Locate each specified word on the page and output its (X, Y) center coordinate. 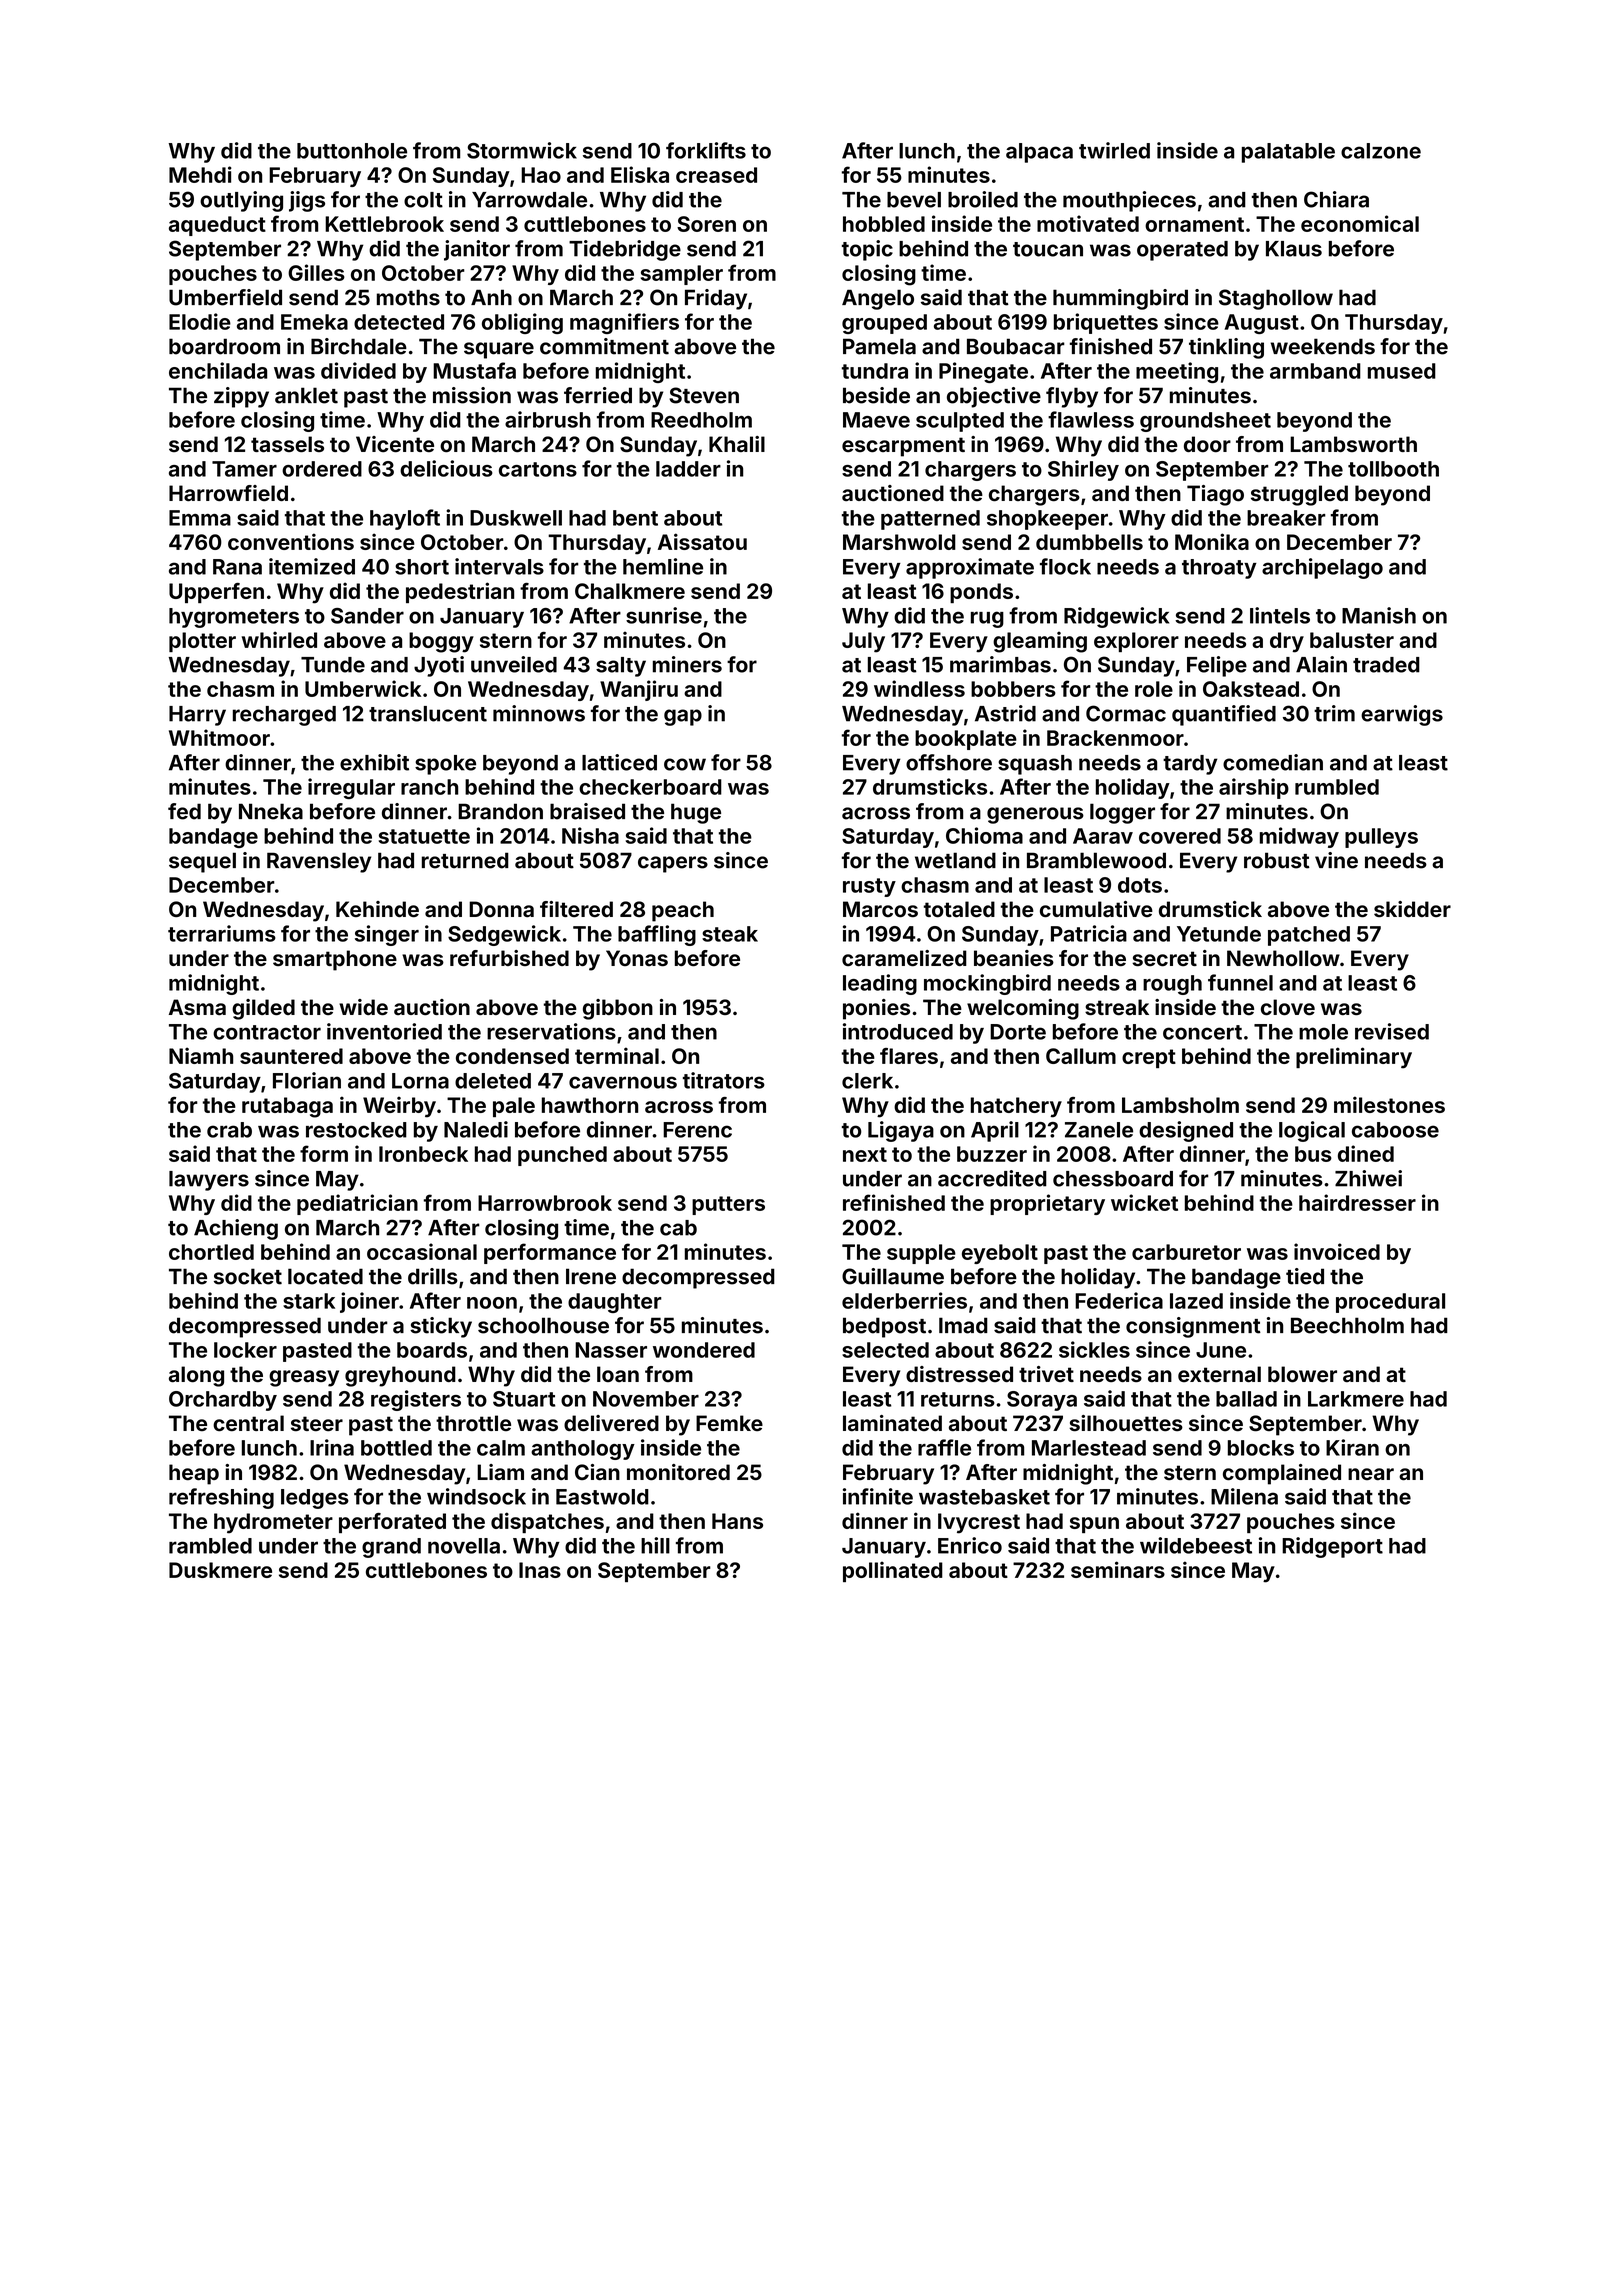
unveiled (514, 664)
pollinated (893, 1571)
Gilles (316, 272)
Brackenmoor (1115, 738)
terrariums (222, 933)
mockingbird (987, 984)
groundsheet (1205, 422)
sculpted (960, 422)
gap (683, 717)
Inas (540, 1570)
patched (1309, 936)
